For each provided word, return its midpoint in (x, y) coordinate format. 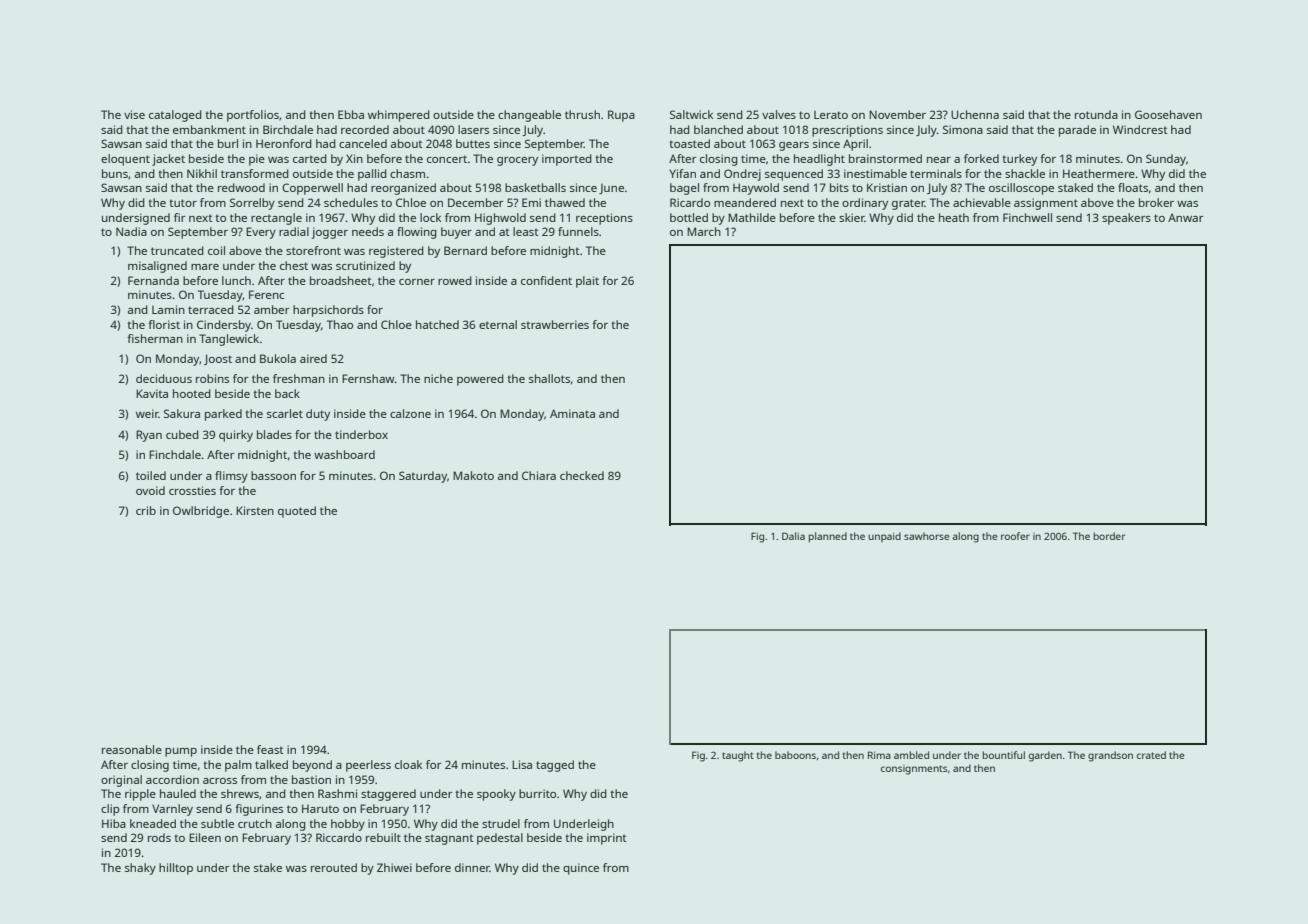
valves (779, 114)
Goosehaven (1168, 114)
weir (147, 413)
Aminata (572, 413)
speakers (1126, 219)
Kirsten (255, 510)
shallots (549, 378)
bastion (311, 779)
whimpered (399, 116)
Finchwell (1027, 217)
